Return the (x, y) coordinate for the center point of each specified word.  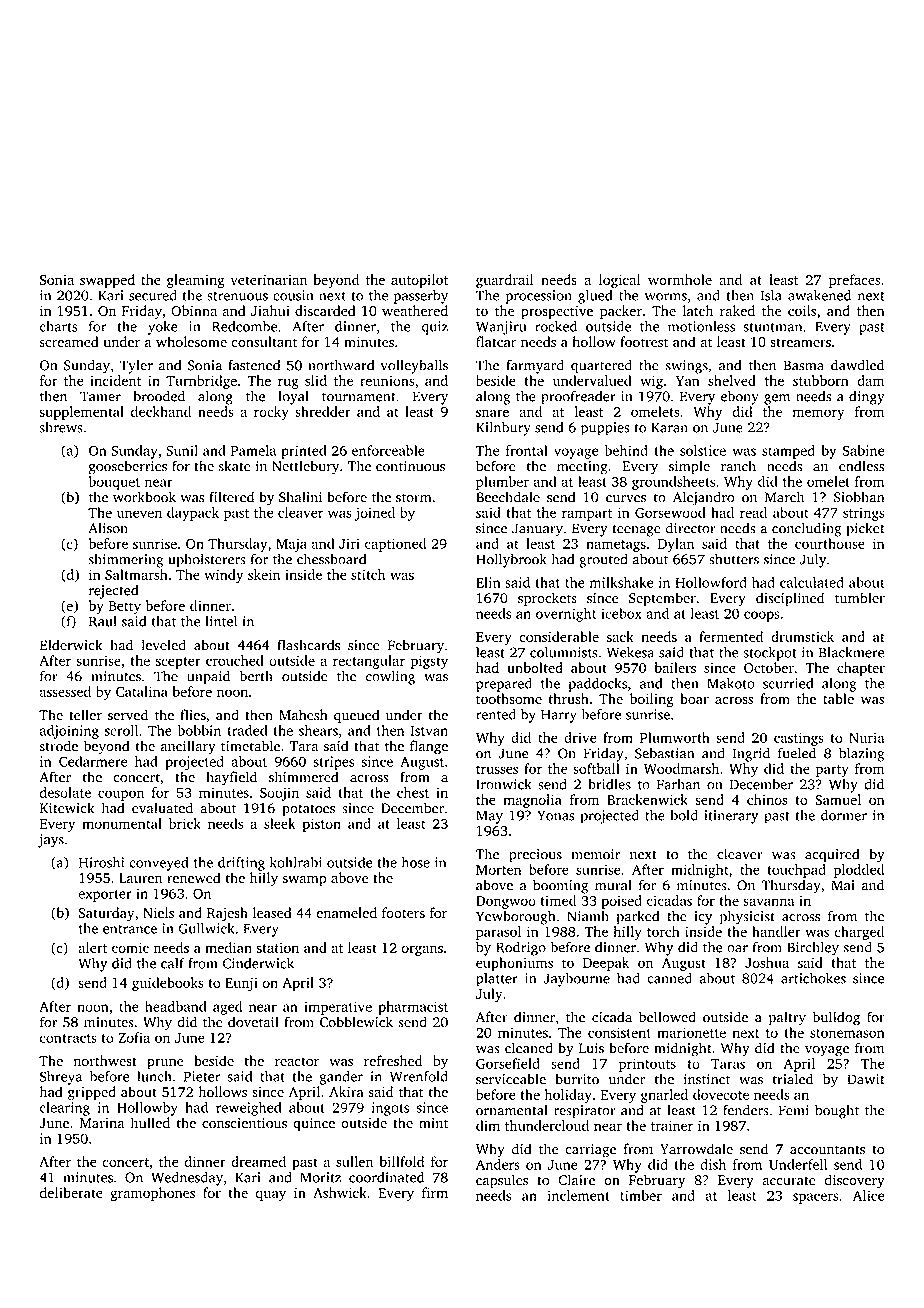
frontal (527, 450)
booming (560, 886)
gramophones (152, 1194)
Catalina (142, 691)
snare (492, 413)
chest (413, 792)
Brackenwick (647, 799)
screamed (69, 341)
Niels (158, 912)
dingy (867, 398)
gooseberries (128, 467)
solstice (703, 450)
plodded (859, 871)
